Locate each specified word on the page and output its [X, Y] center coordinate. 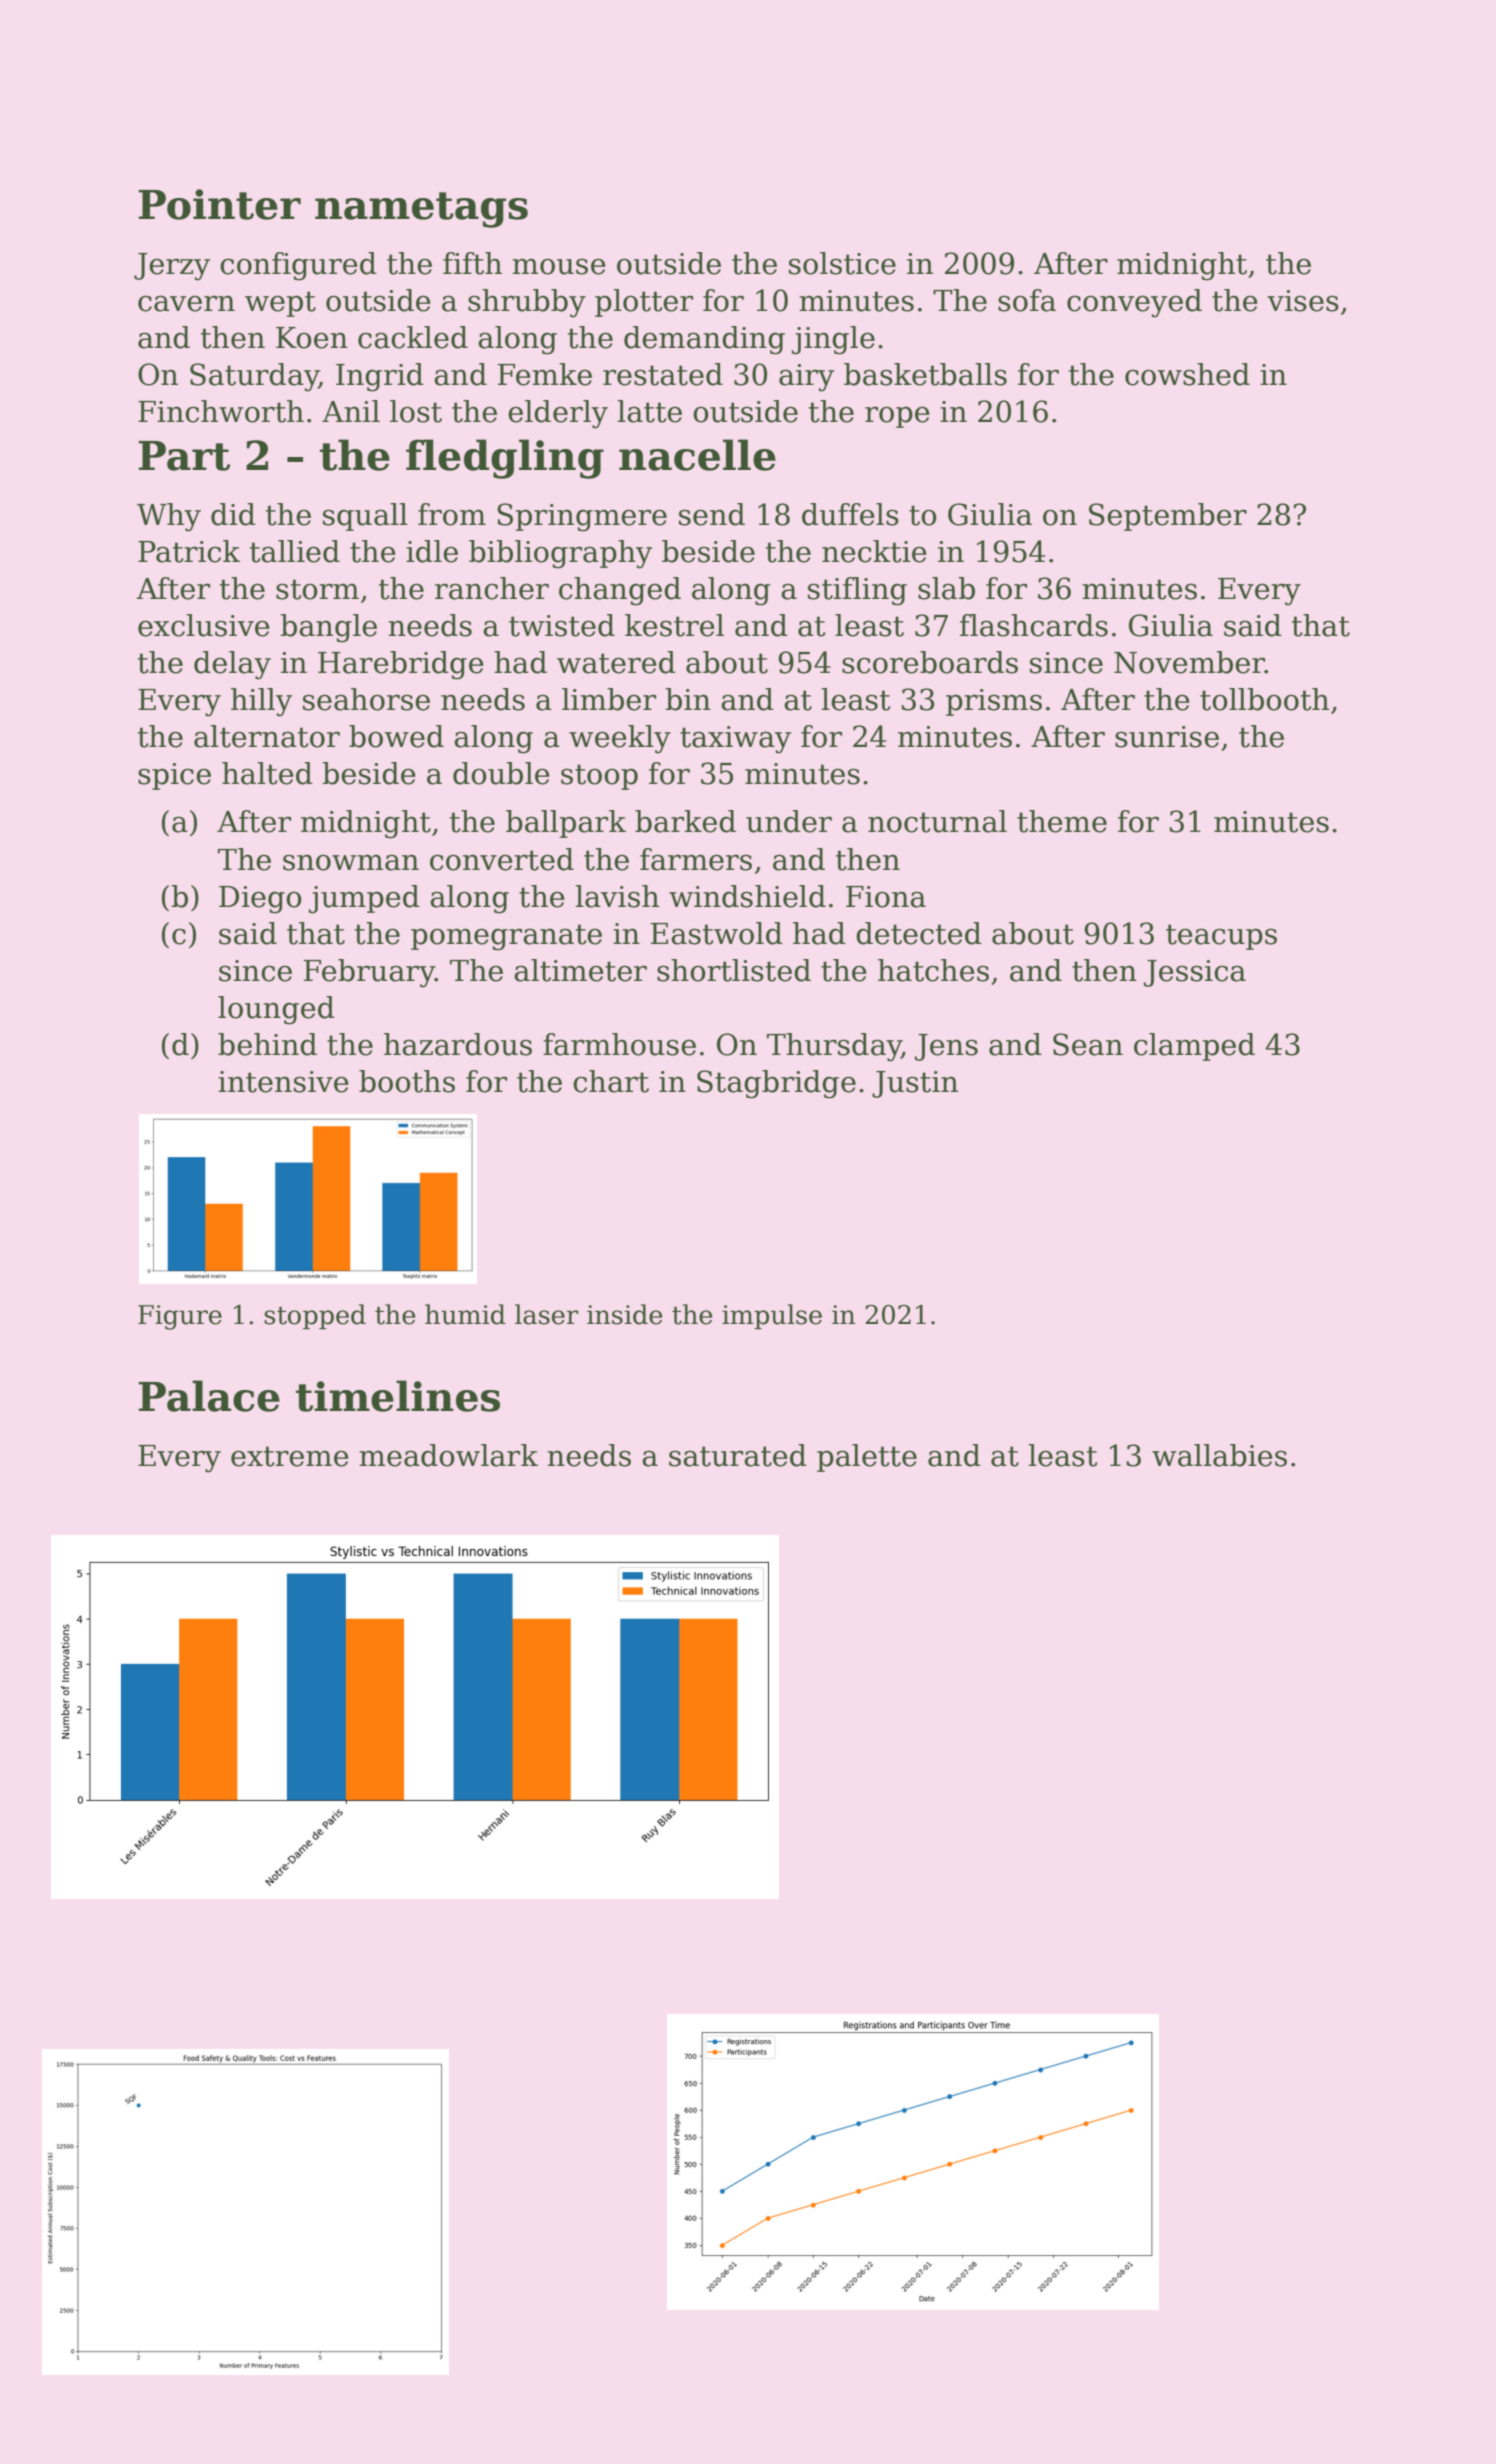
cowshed [1187, 374]
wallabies [1219, 1455]
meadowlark [448, 1455]
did [233, 514]
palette [867, 1458]
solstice [842, 263]
